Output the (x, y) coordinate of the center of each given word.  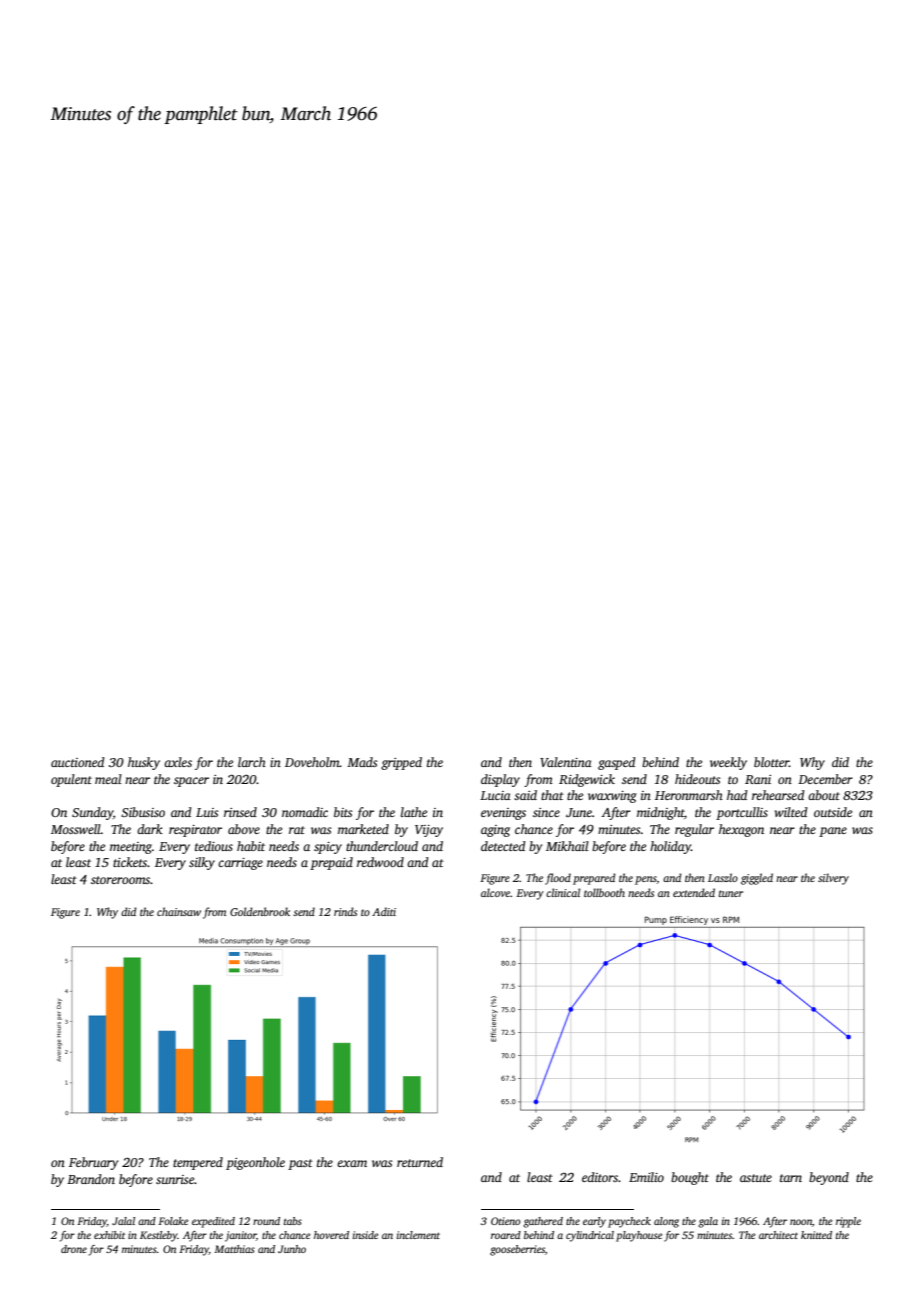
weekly (728, 763)
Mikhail (567, 846)
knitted (816, 1235)
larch (252, 762)
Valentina (566, 762)
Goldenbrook (260, 911)
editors (600, 1177)
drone (74, 1249)
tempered (198, 1163)
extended (694, 892)
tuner (731, 893)
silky (202, 863)
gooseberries (517, 1250)
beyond (829, 1178)
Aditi (384, 911)
